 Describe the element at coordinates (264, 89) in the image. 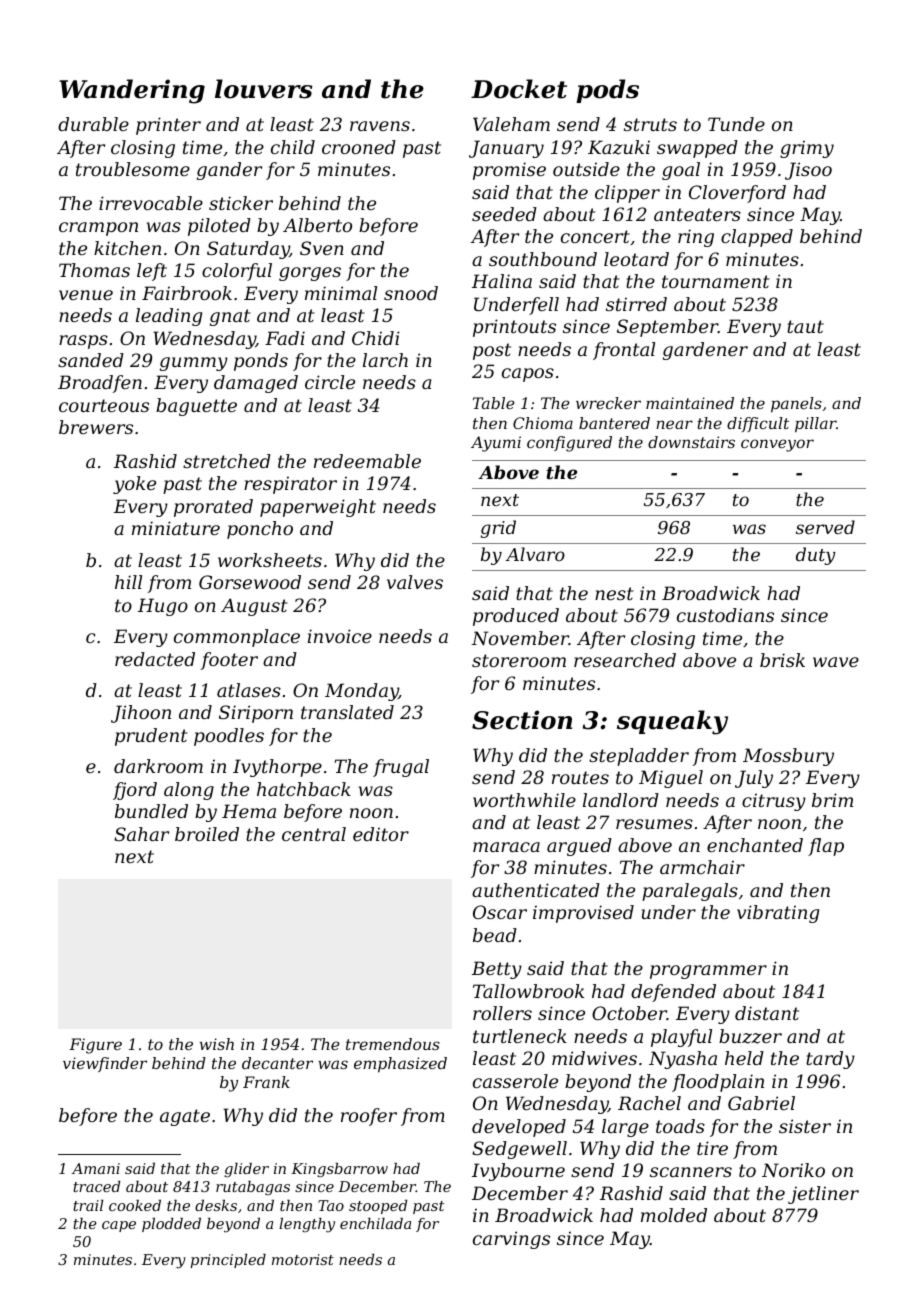

I see `louvers` at that location.
